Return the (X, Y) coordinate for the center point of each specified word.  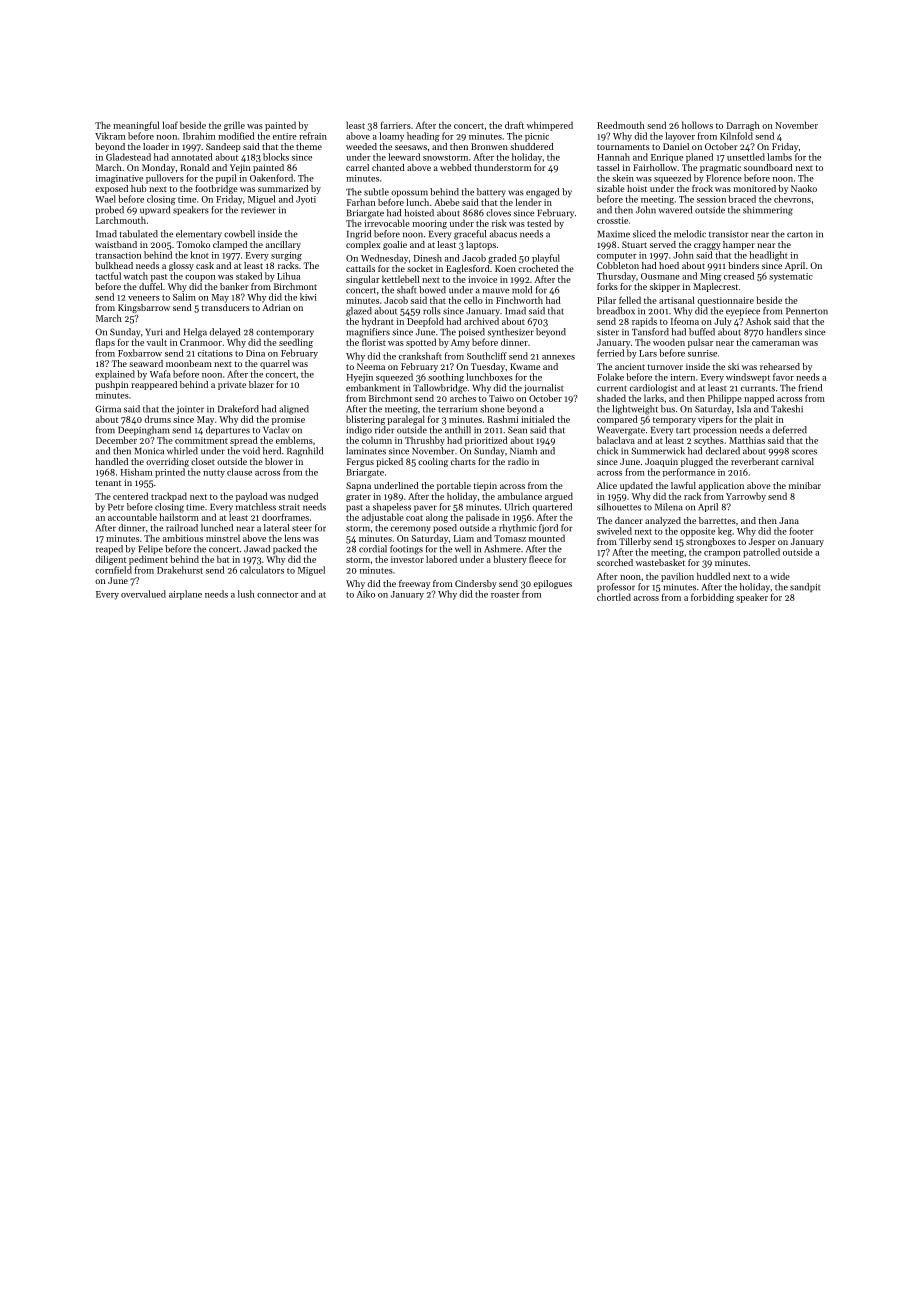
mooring (429, 224)
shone (492, 409)
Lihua (288, 276)
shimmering (768, 211)
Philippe (725, 399)
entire (285, 136)
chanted (388, 167)
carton (800, 235)
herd (272, 451)
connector (277, 595)
